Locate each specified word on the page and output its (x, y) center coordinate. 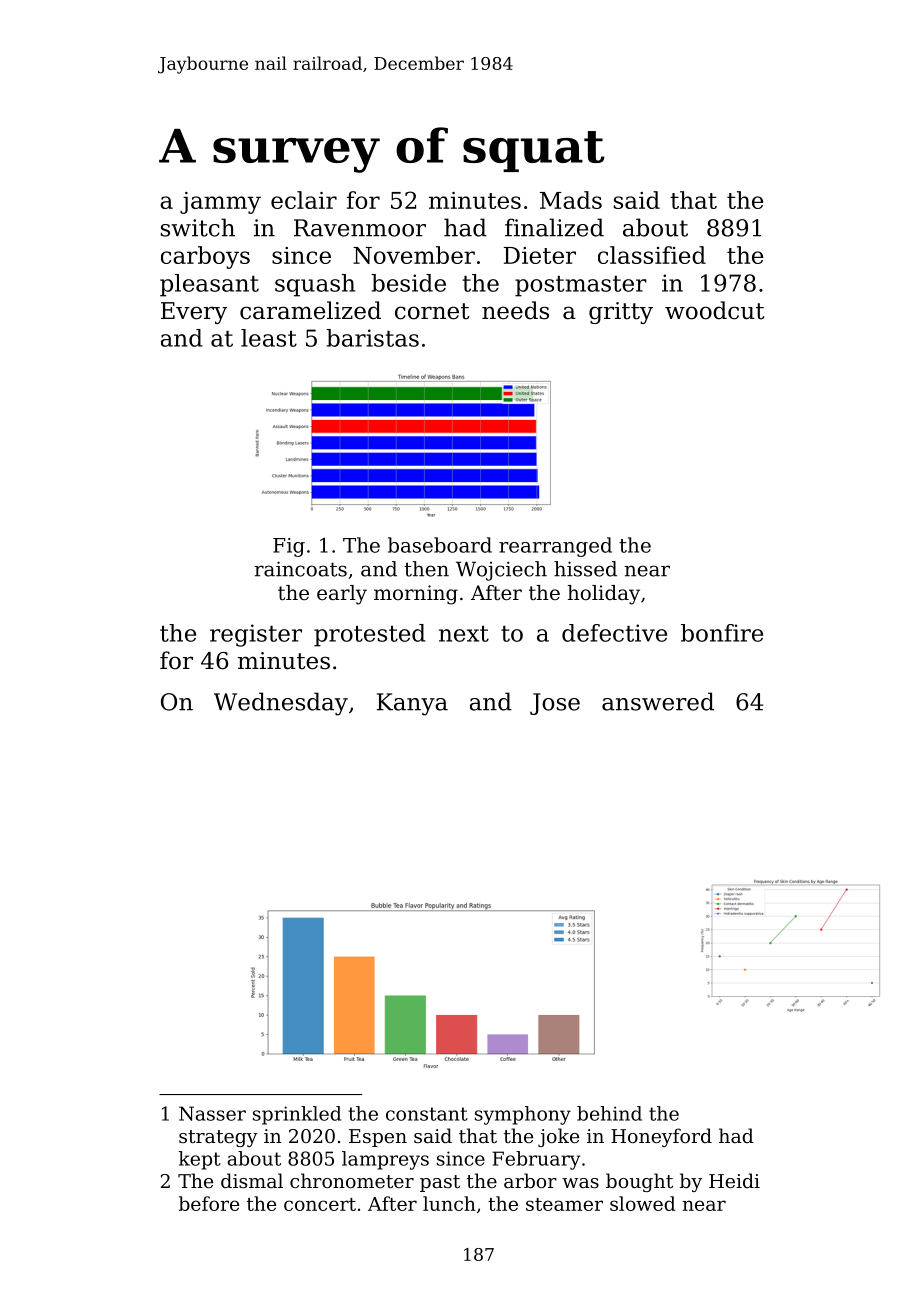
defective (614, 633)
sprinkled (297, 1115)
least (269, 338)
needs (515, 310)
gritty (621, 313)
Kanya (412, 704)
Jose (555, 704)
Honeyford (661, 1137)
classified (652, 255)
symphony (523, 1115)
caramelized (310, 310)
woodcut (714, 310)
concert (320, 1204)
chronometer (352, 1180)
